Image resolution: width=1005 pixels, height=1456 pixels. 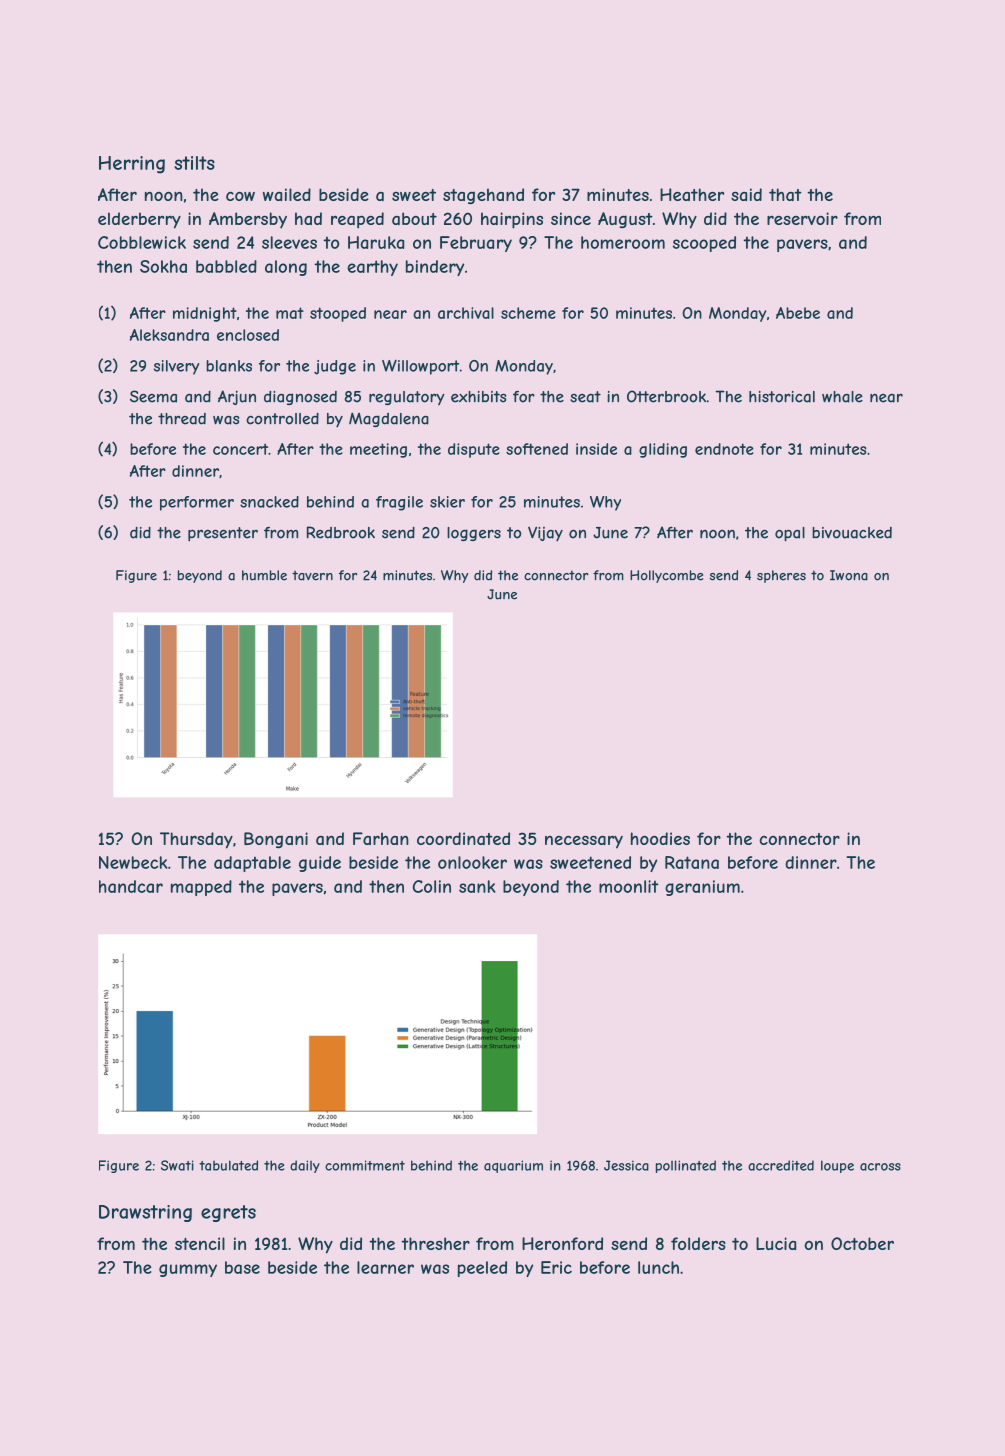 What do you see at coordinates (194, 163) in the screenshot?
I see `stilts` at bounding box center [194, 163].
